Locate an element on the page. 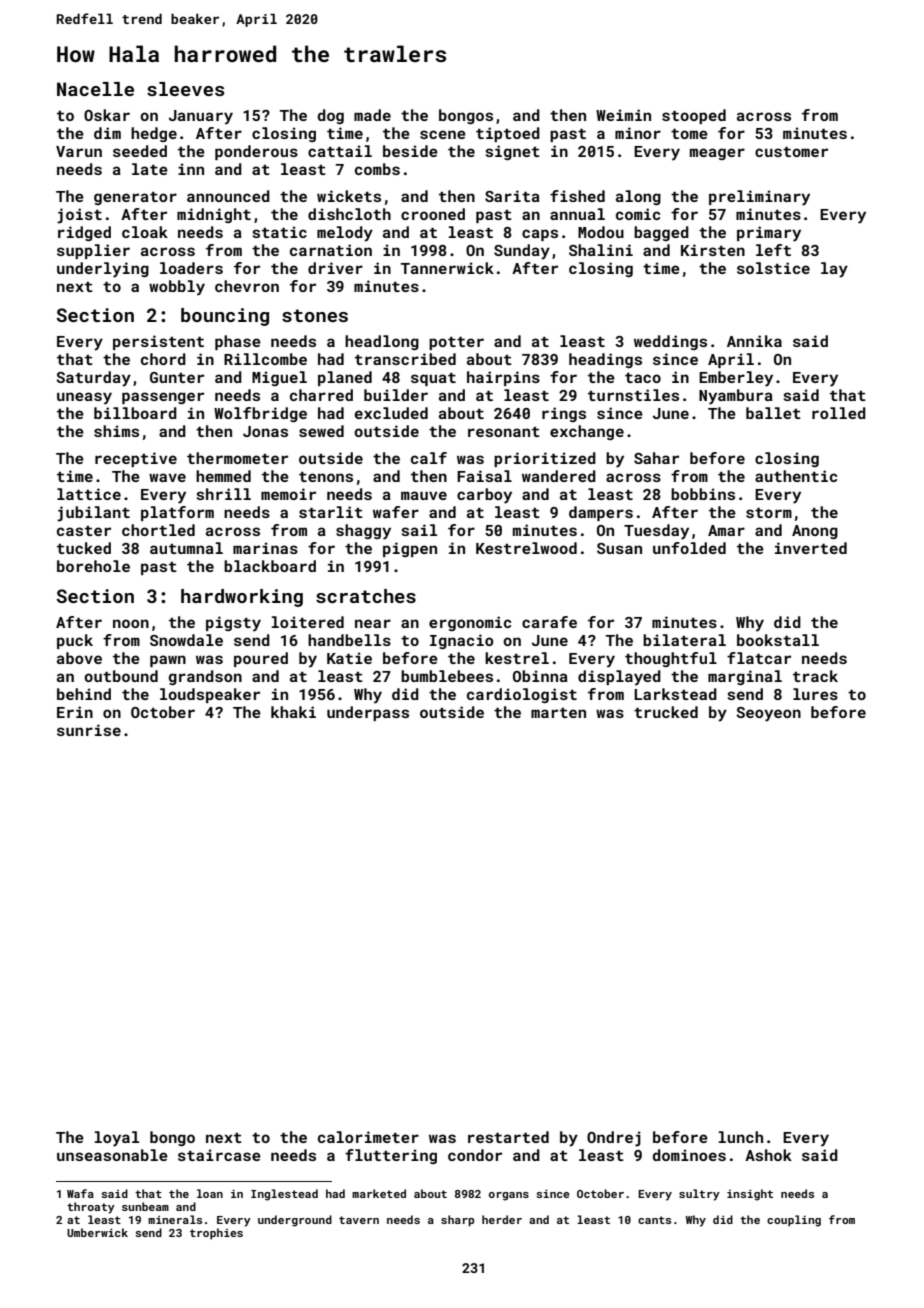 The height and width of the image is (1308, 924). stooped is located at coordinates (694, 116).
